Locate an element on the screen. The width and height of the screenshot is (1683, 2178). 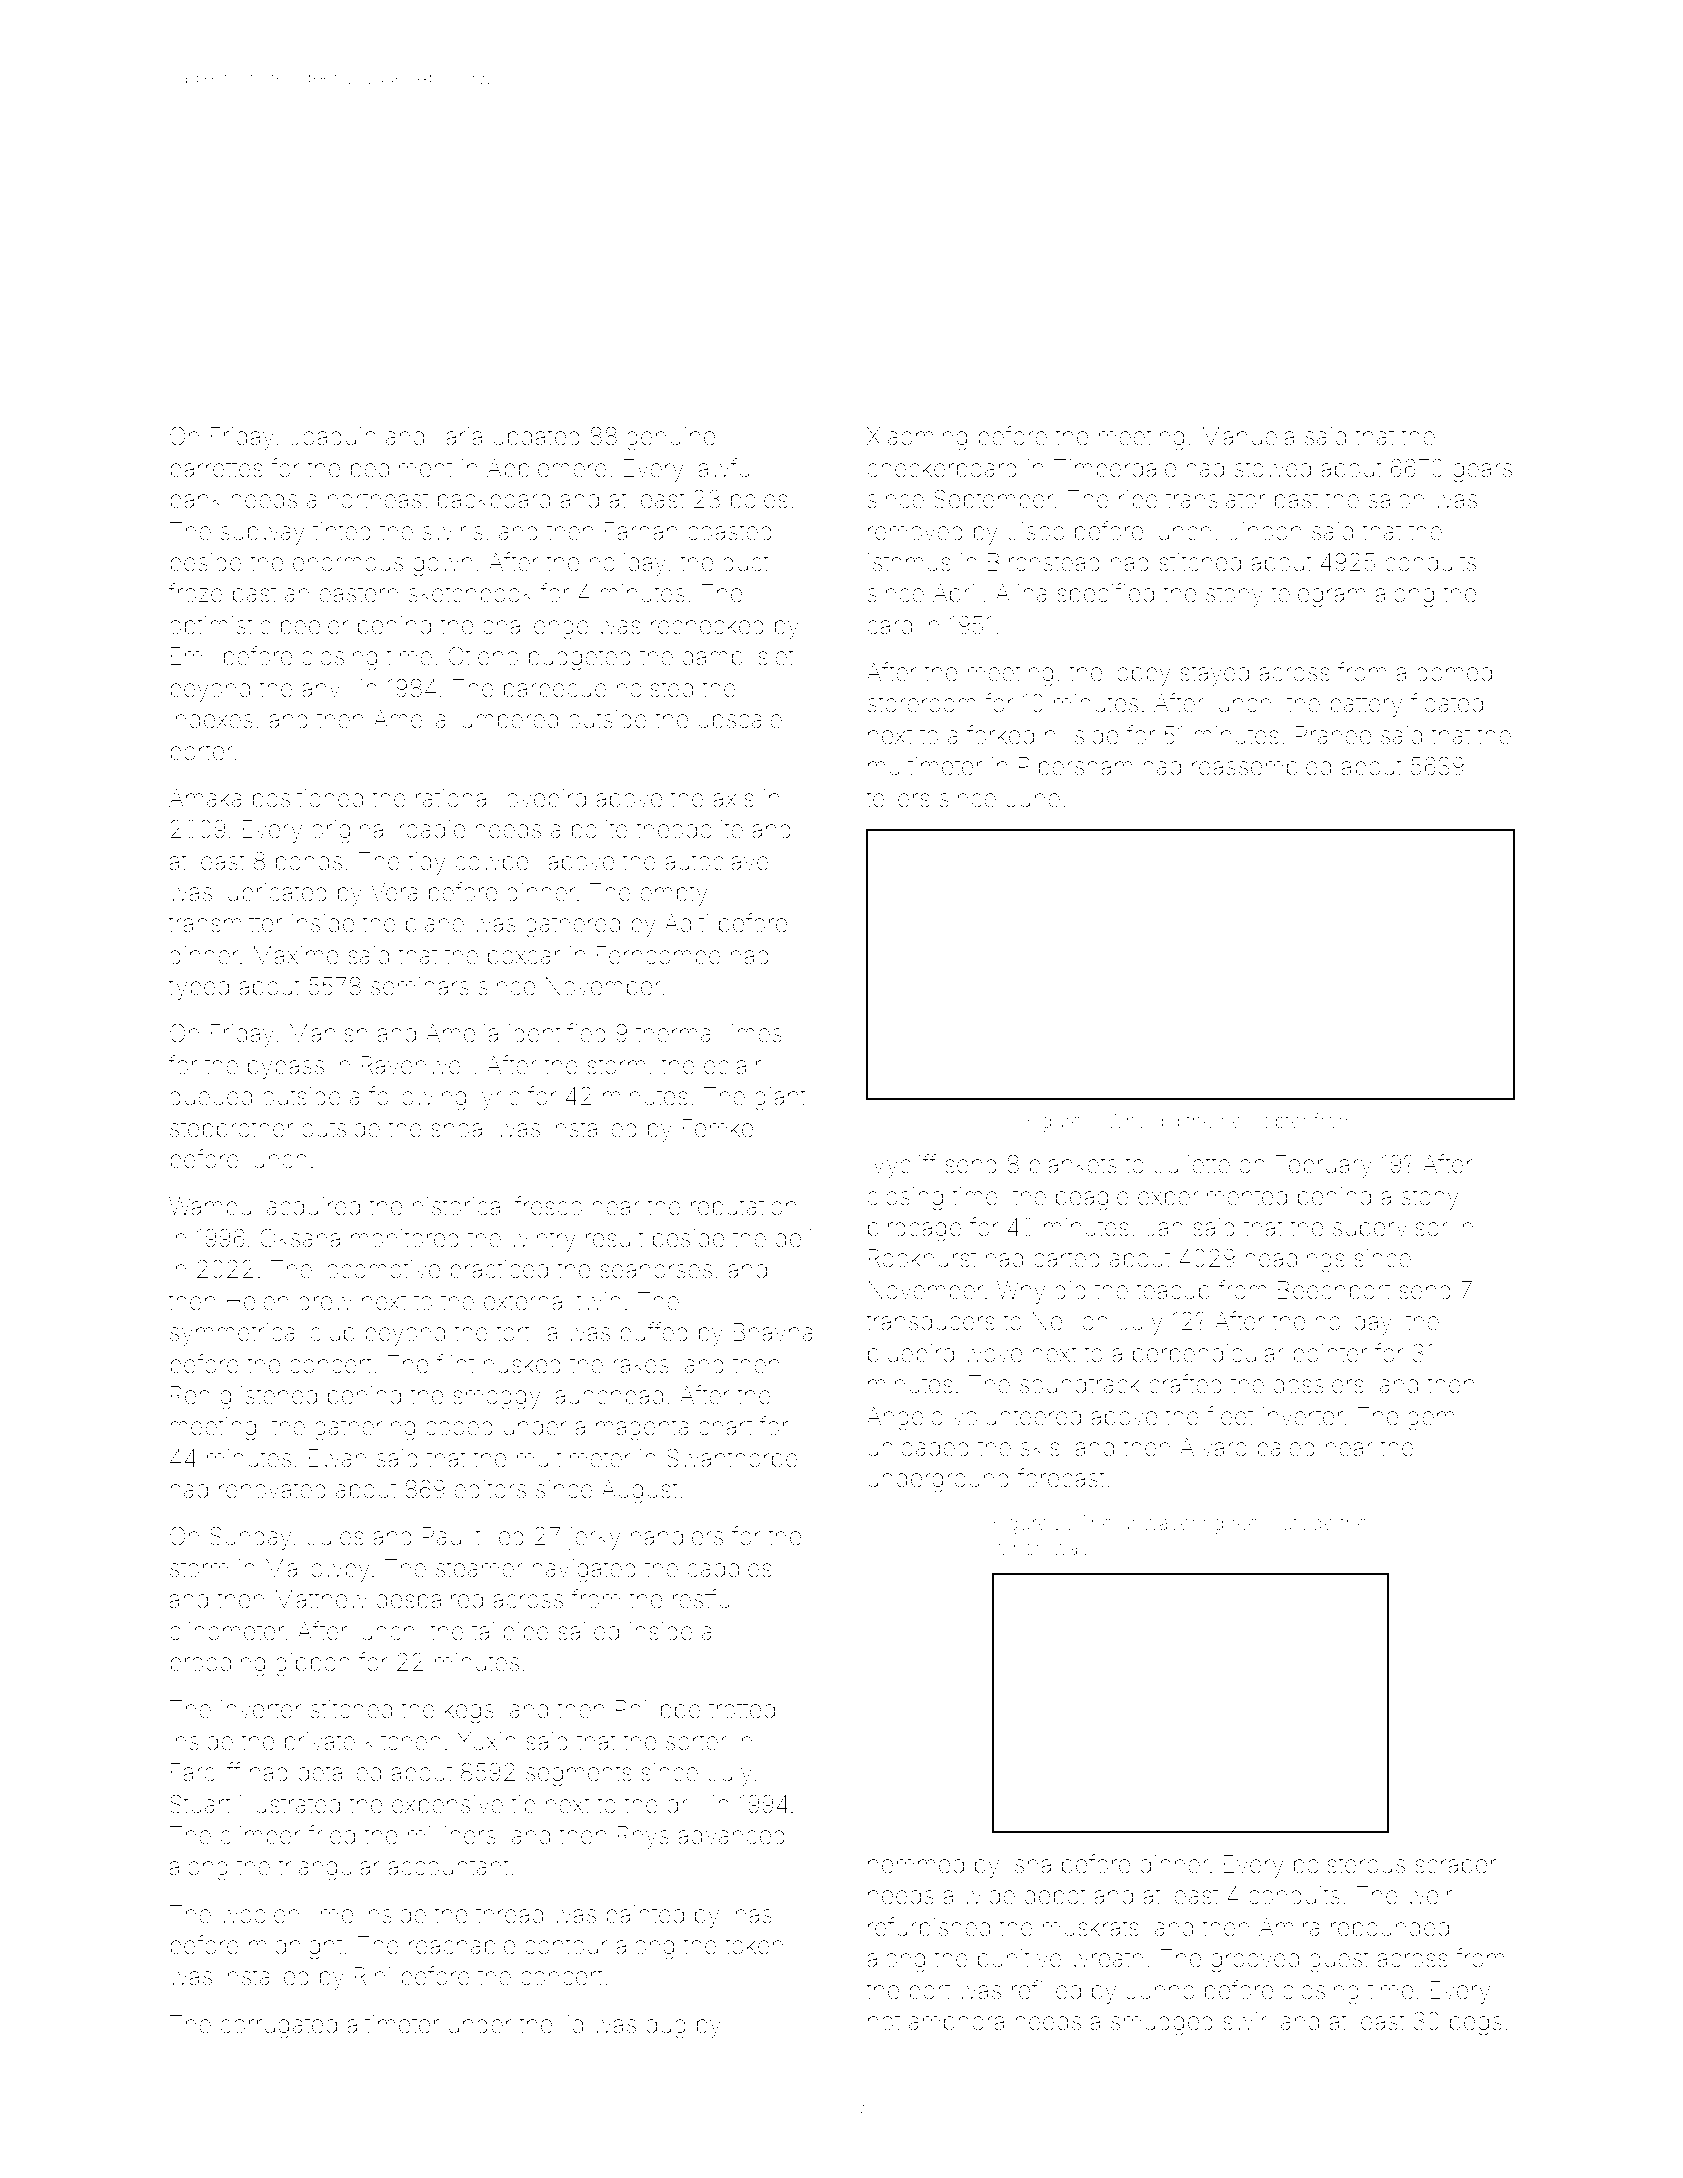
poles is located at coordinates (759, 501).
